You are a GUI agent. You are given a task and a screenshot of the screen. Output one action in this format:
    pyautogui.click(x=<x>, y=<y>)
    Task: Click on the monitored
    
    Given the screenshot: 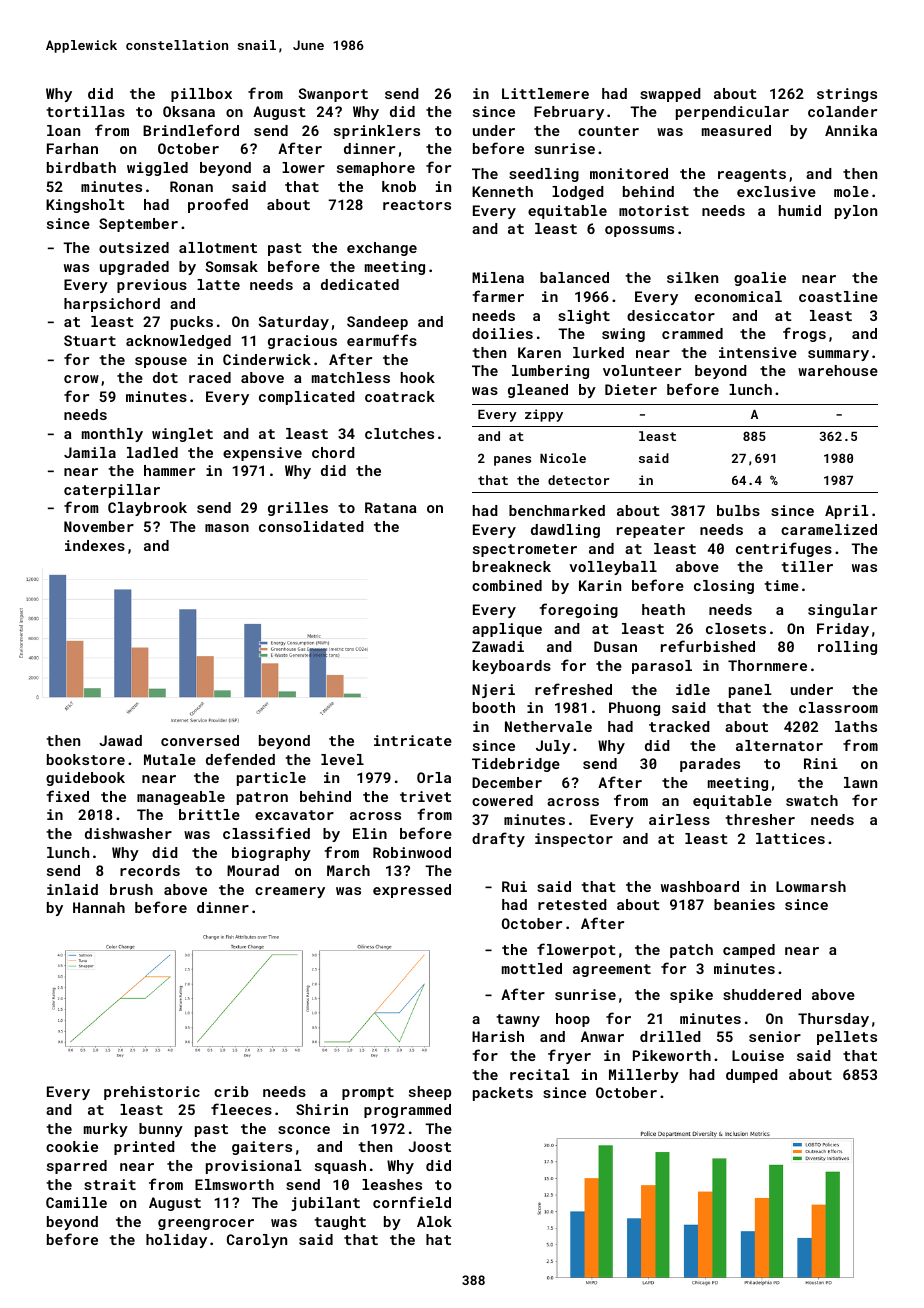 What is the action you would take?
    pyautogui.click(x=629, y=173)
